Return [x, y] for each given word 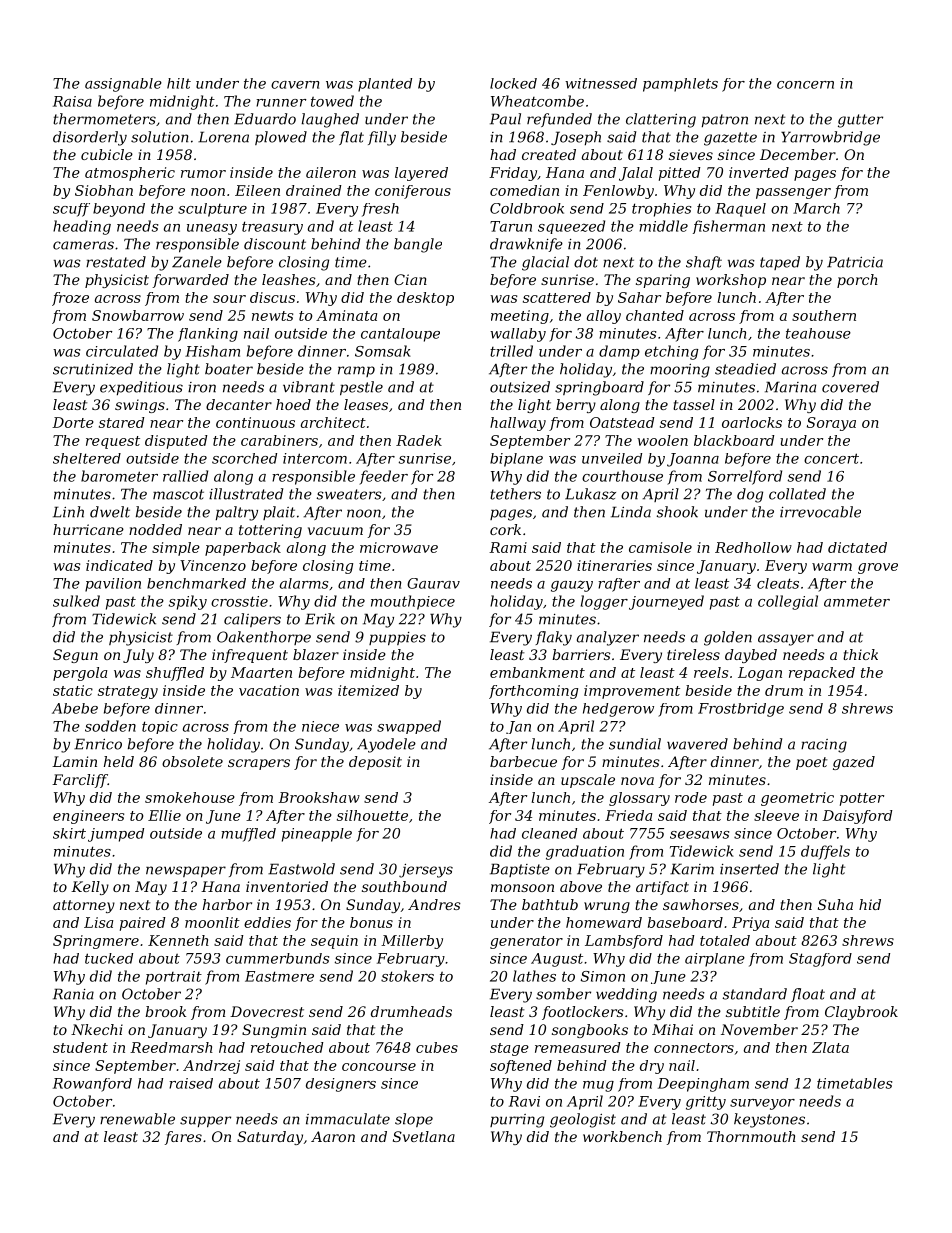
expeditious [141, 388]
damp [619, 352]
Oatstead [622, 422]
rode [691, 797]
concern [805, 85]
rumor [203, 174]
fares [183, 1138]
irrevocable [820, 512]
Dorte [73, 422]
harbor [227, 904]
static [73, 690]
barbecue [523, 761]
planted [385, 85]
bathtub [550, 904]
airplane [715, 960]
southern [824, 315]
